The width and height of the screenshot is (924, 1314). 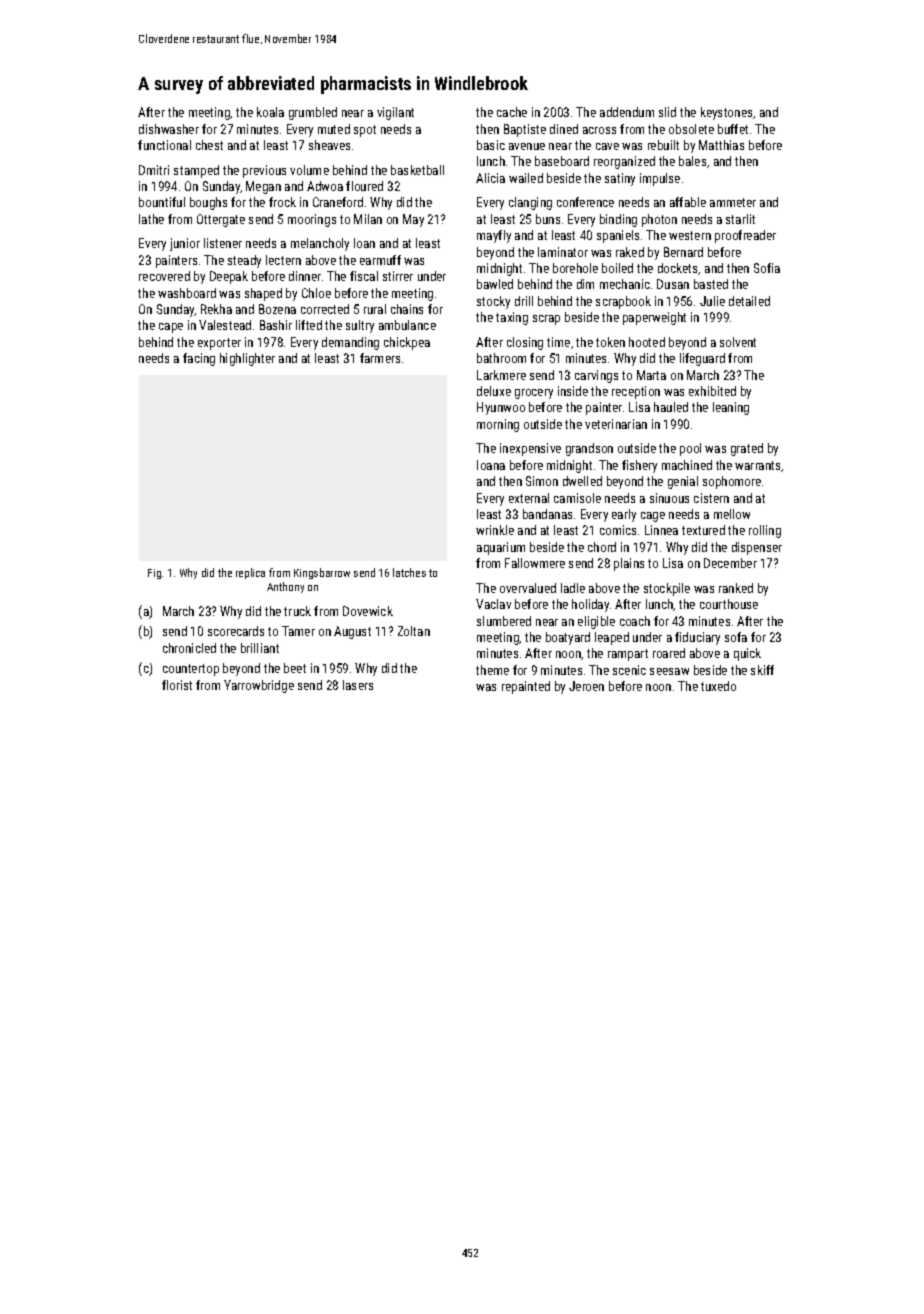 I want to click on mayfly, so click(x=494, y=236).
